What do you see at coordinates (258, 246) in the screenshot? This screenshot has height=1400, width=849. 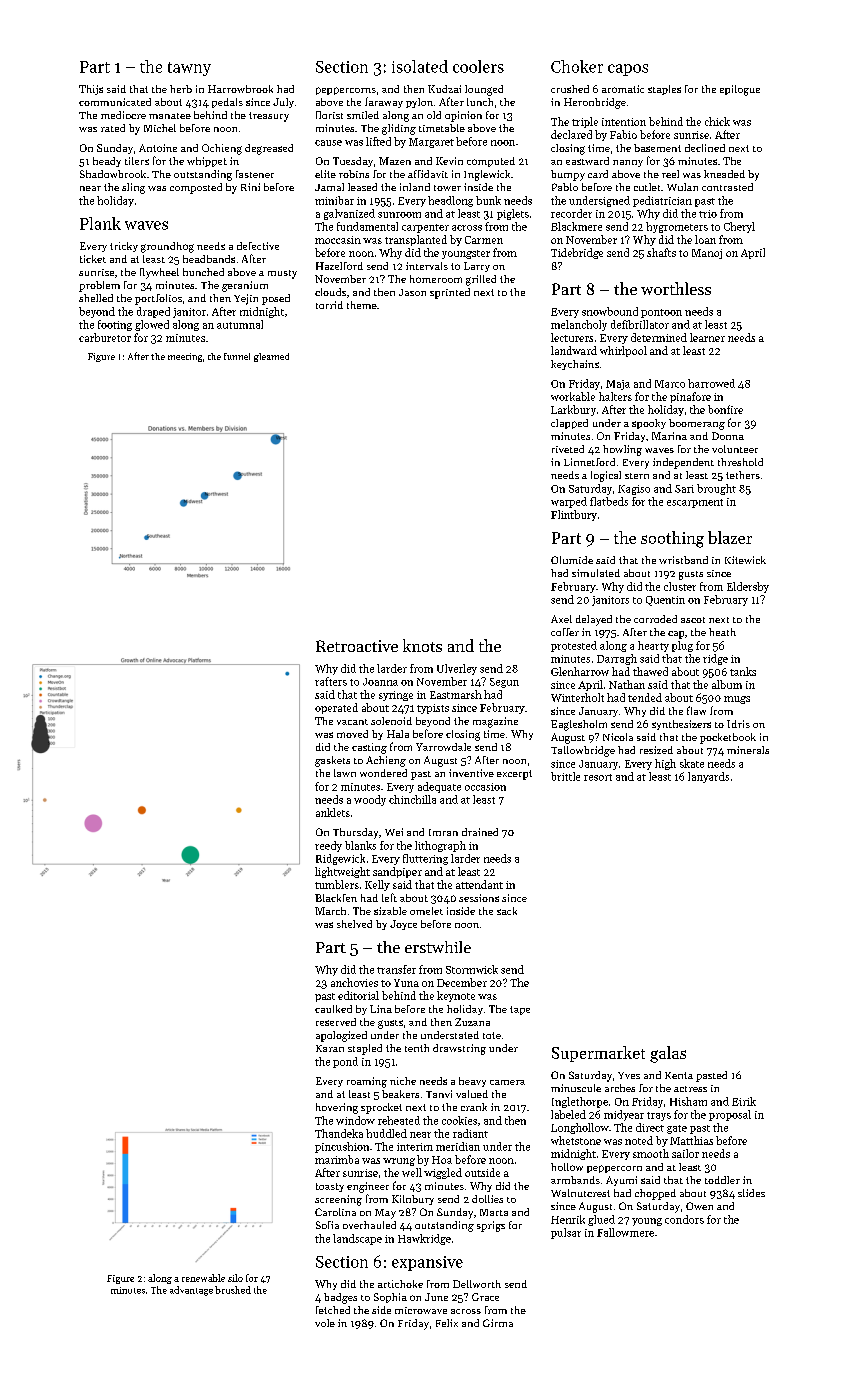 I see `defective` at bounding box center [258, 246].
